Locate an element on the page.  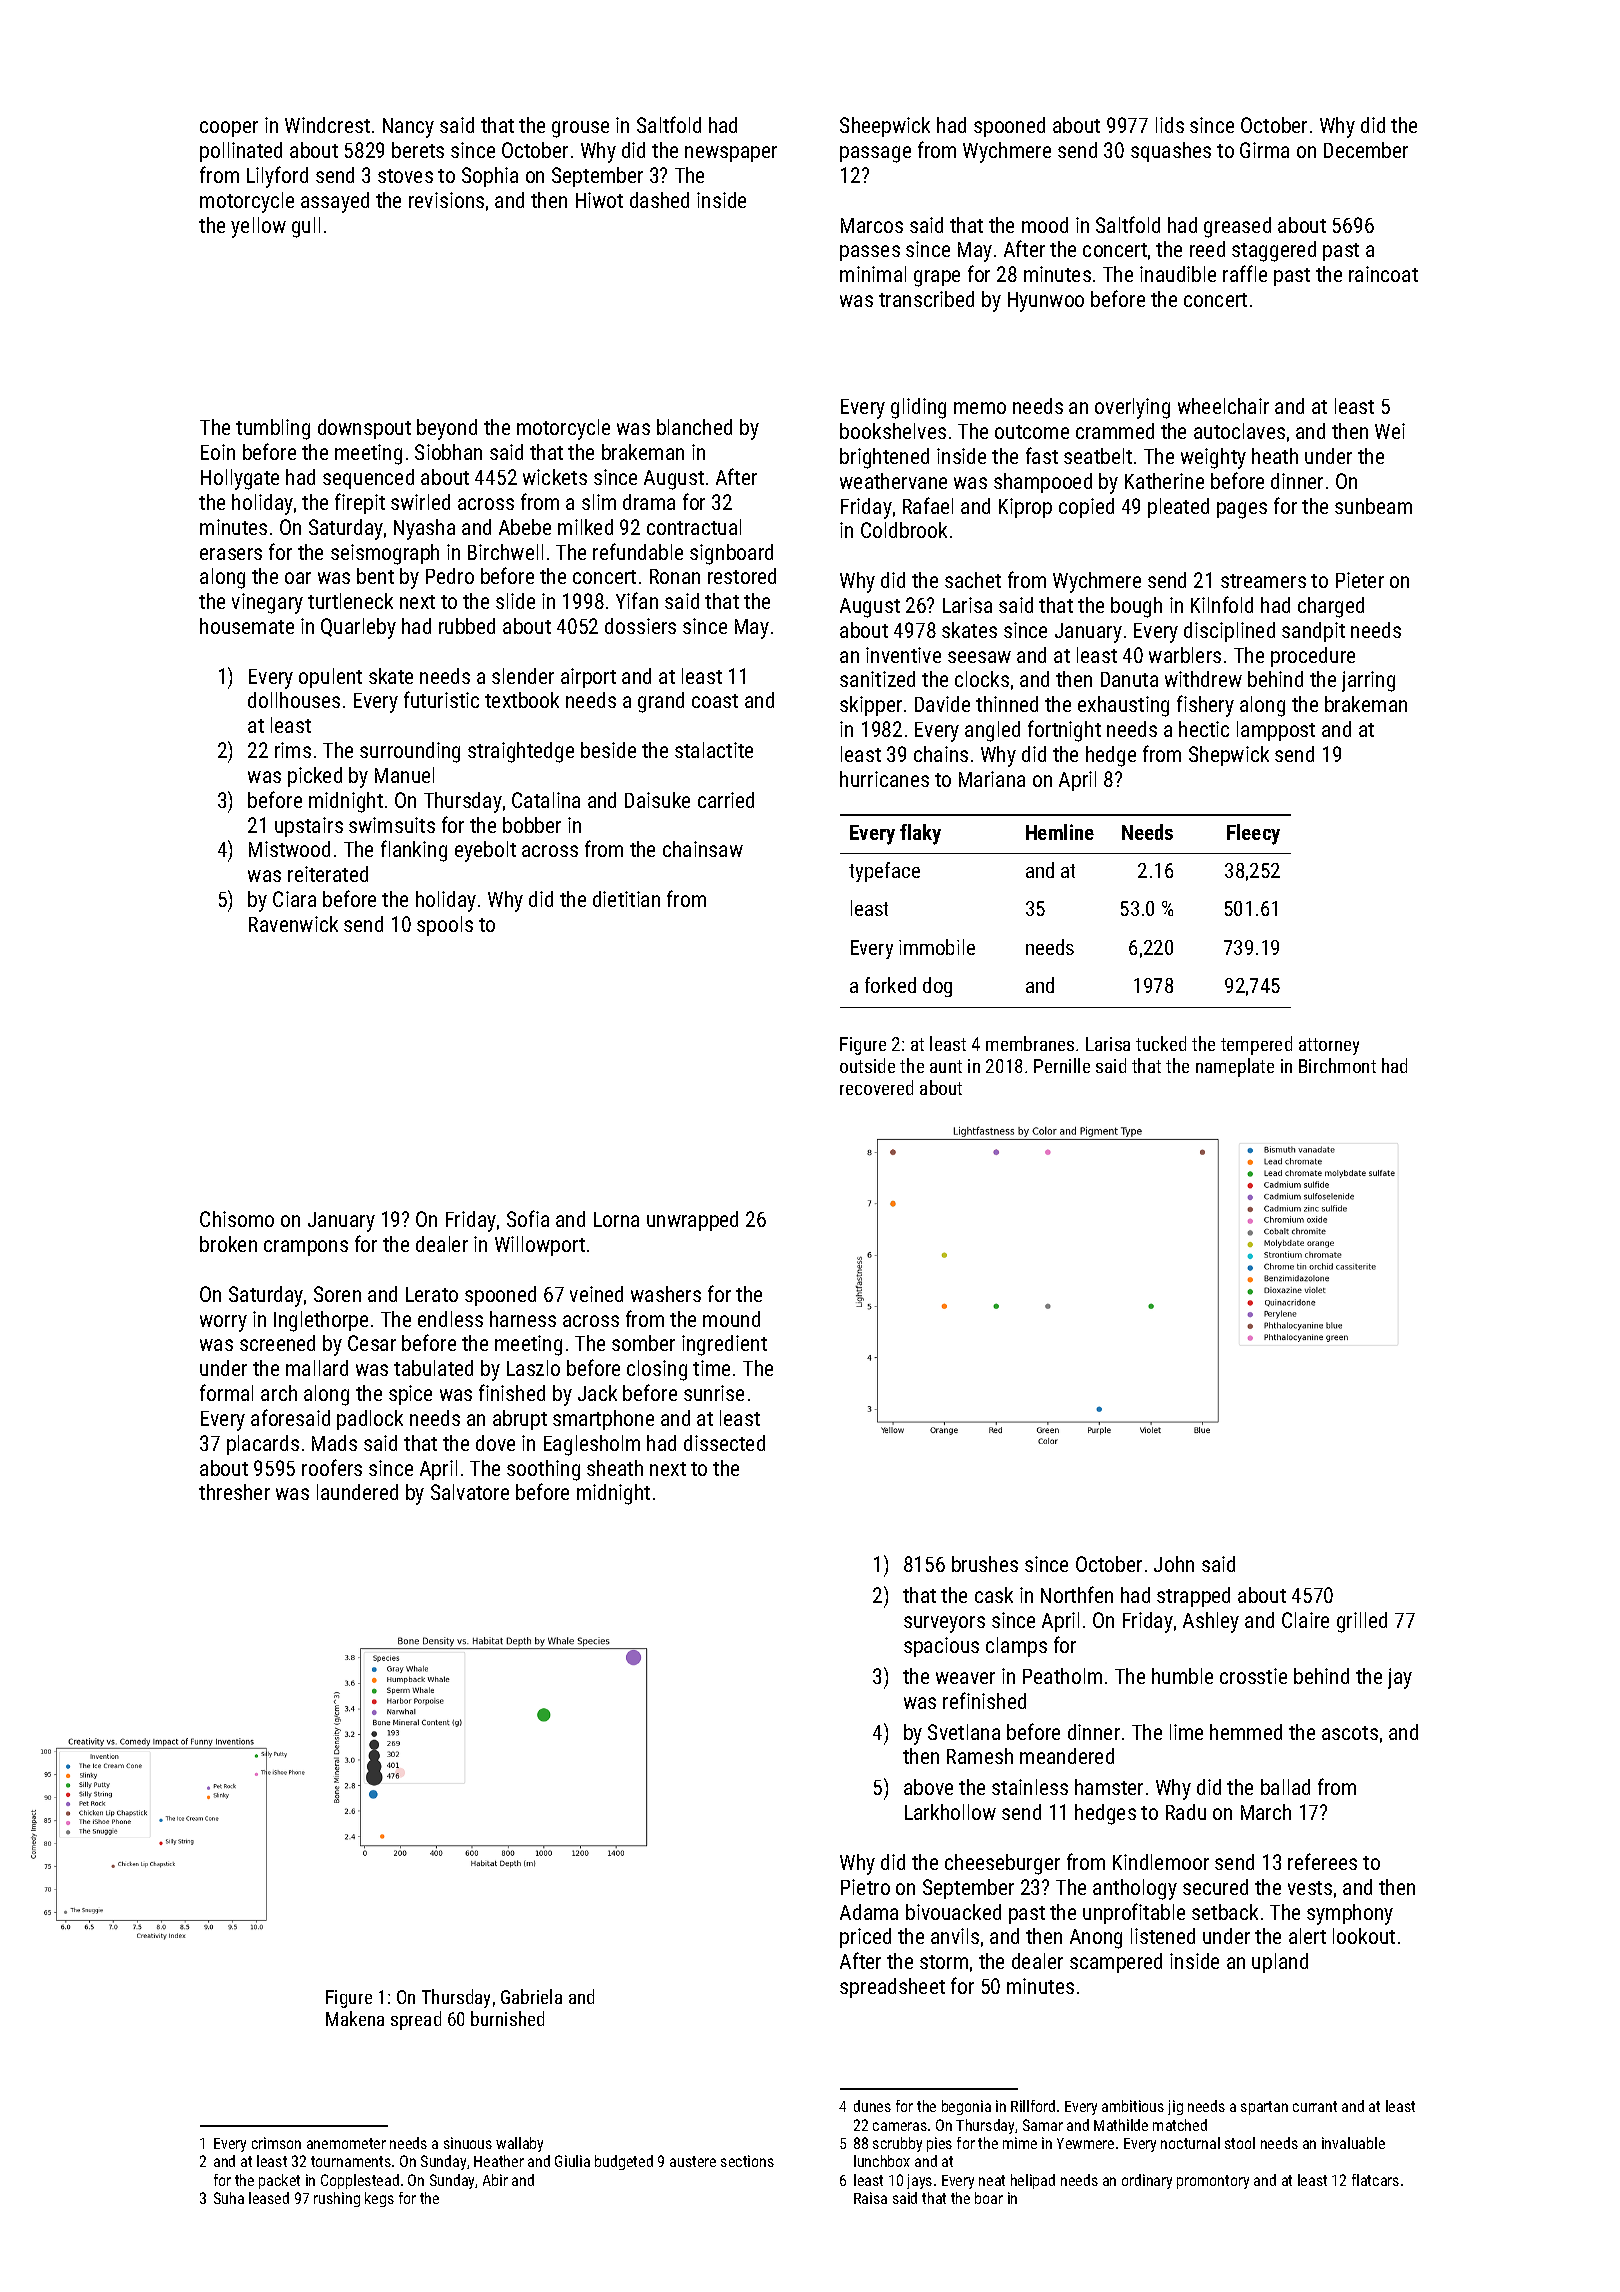
Girma is located at coordinates (1264, 150).
